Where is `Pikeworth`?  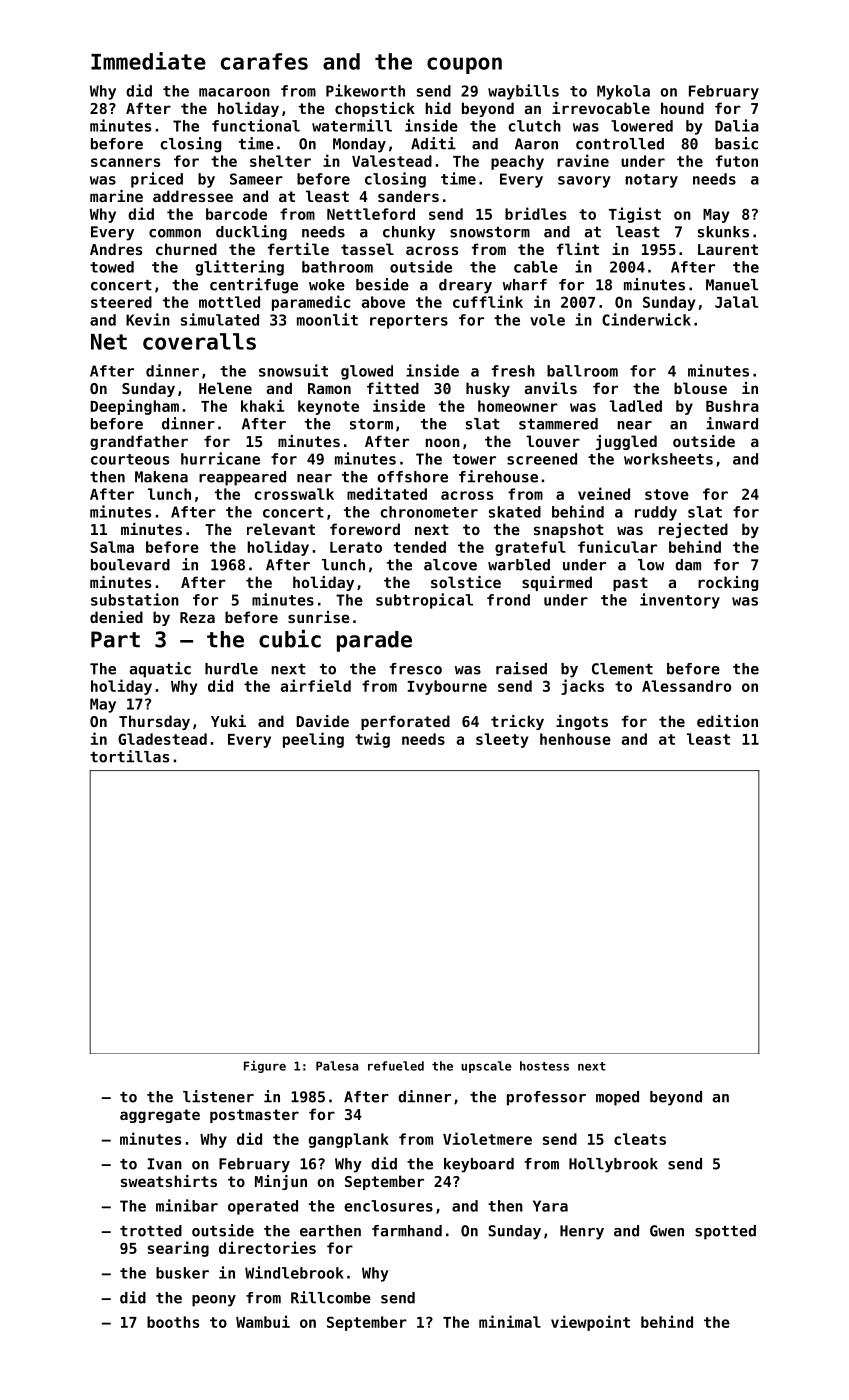
Pikeworth is located at coordinates (365, 90).
